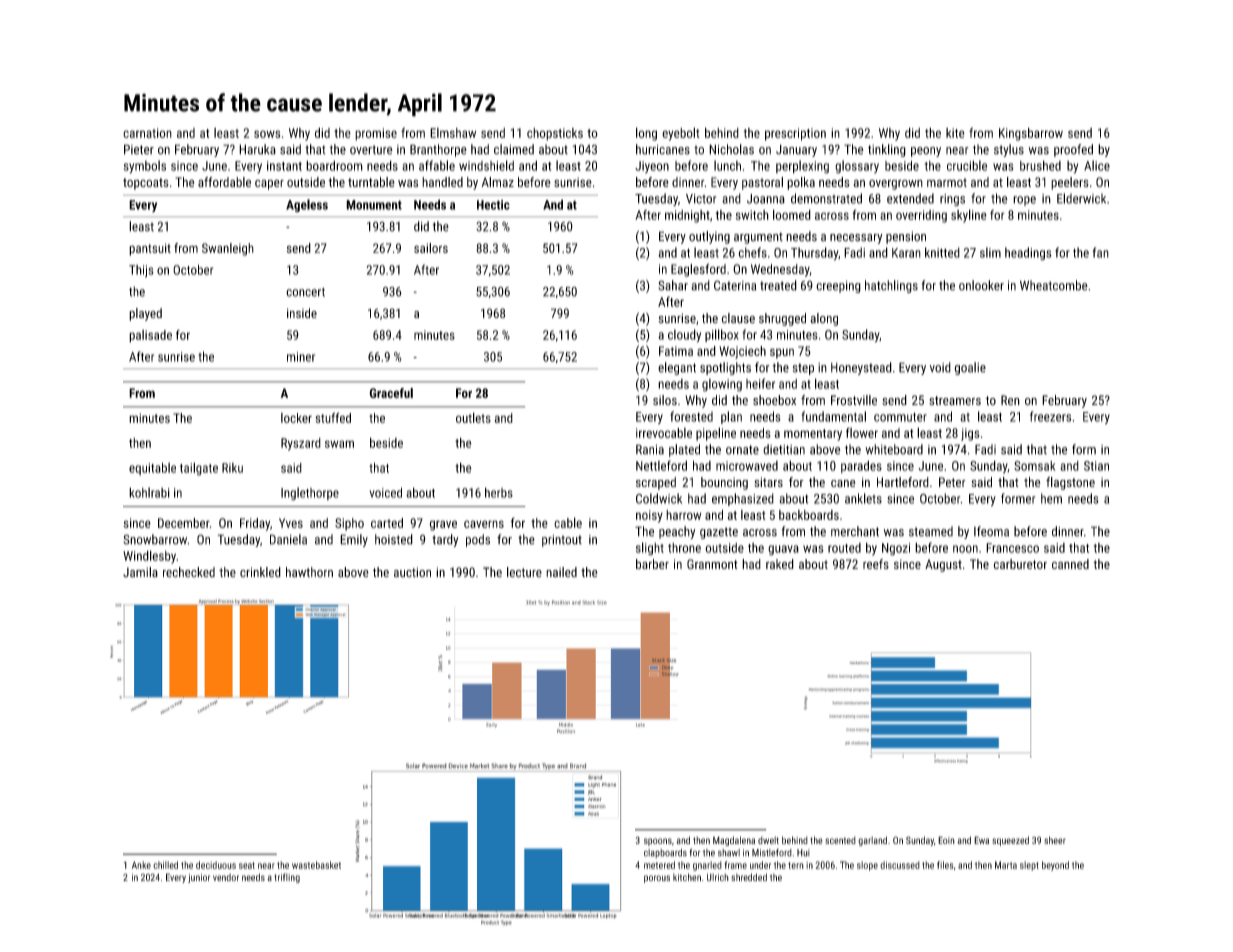 This screenshot has height=952, width=1233. I want to click on Kingsbarrow, so click(1031, 134).
